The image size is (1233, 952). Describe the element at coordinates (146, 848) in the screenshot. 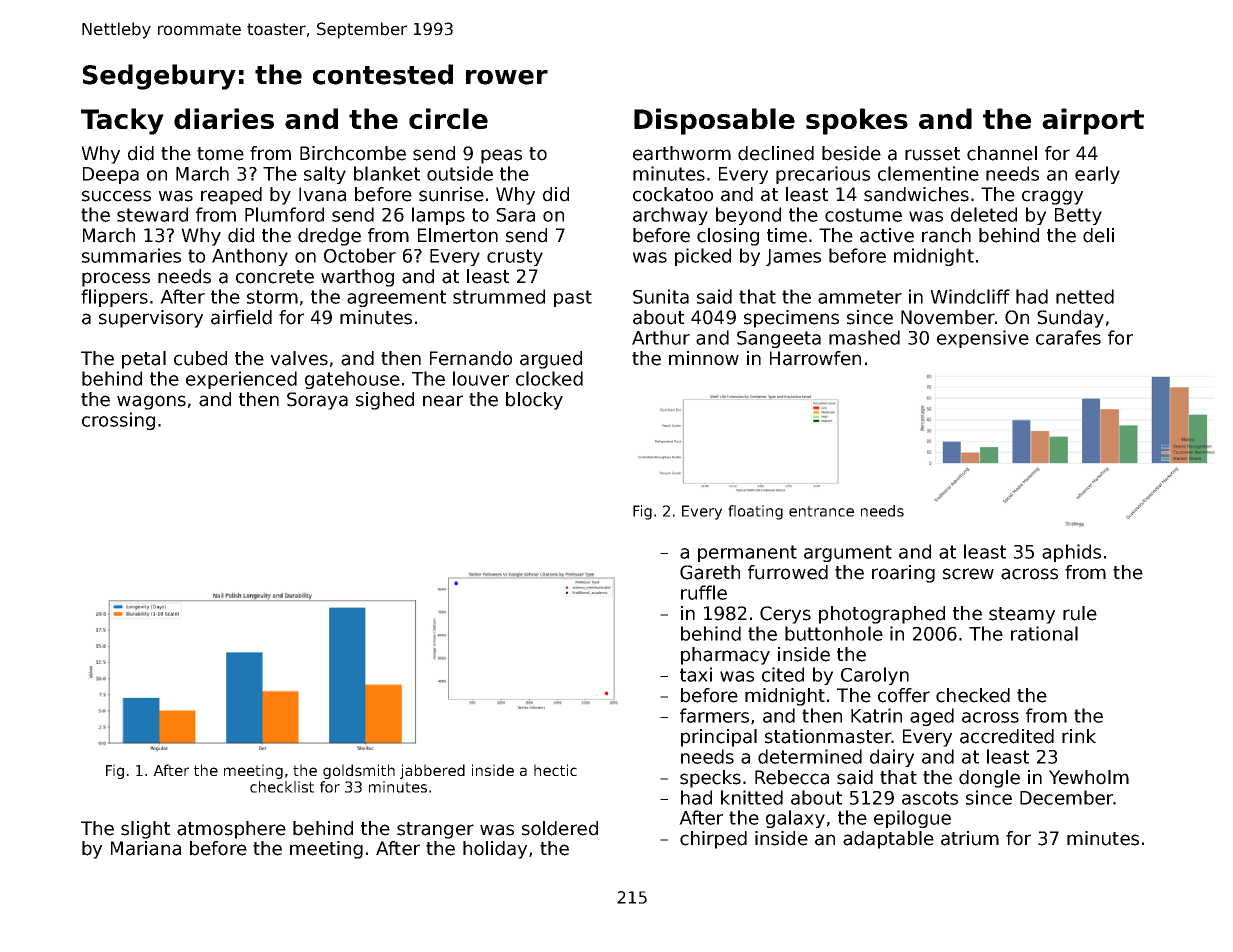

I see `Mariana` at that location.
